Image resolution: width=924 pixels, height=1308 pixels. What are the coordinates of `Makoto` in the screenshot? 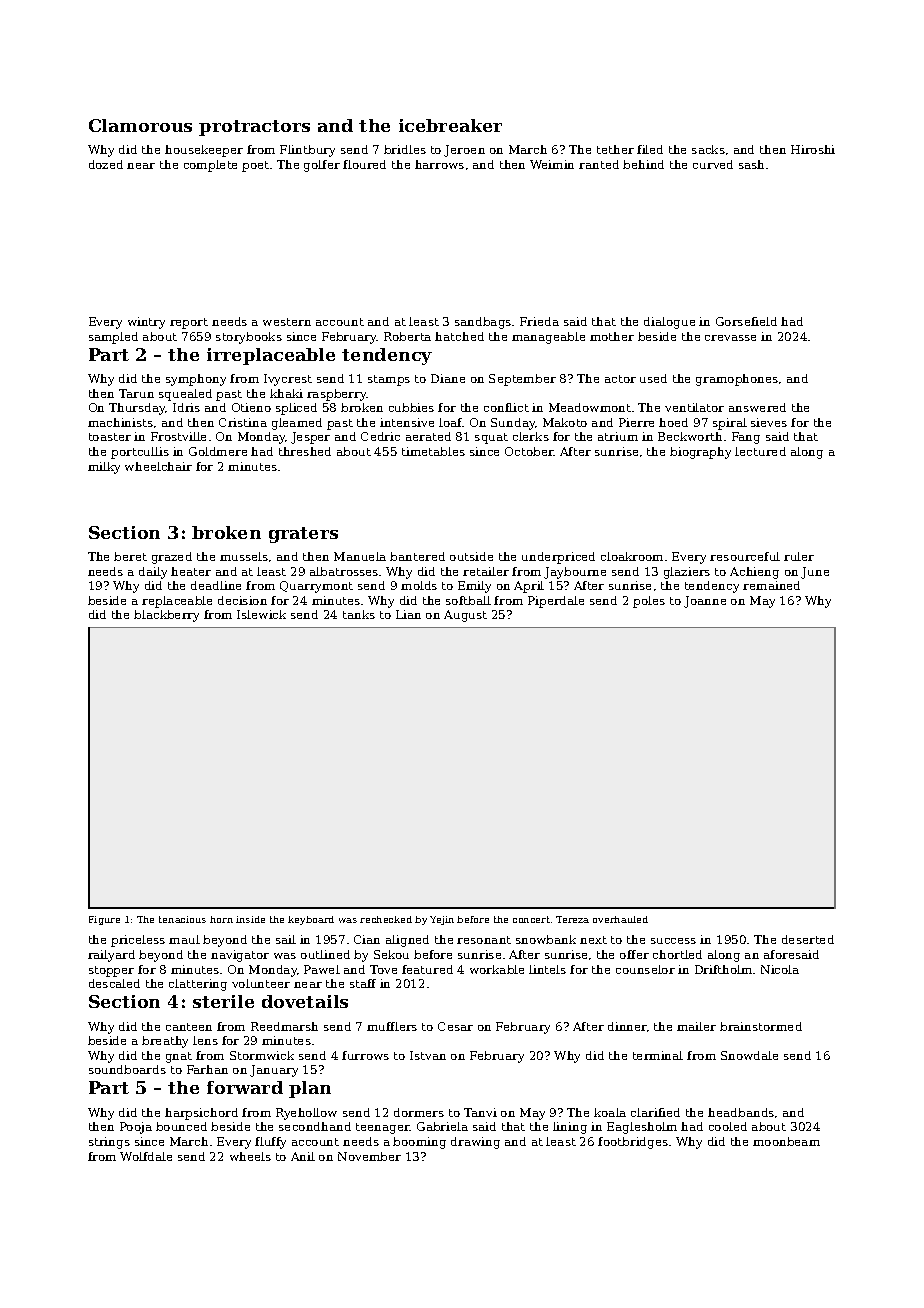 It's located at (565, 422).
